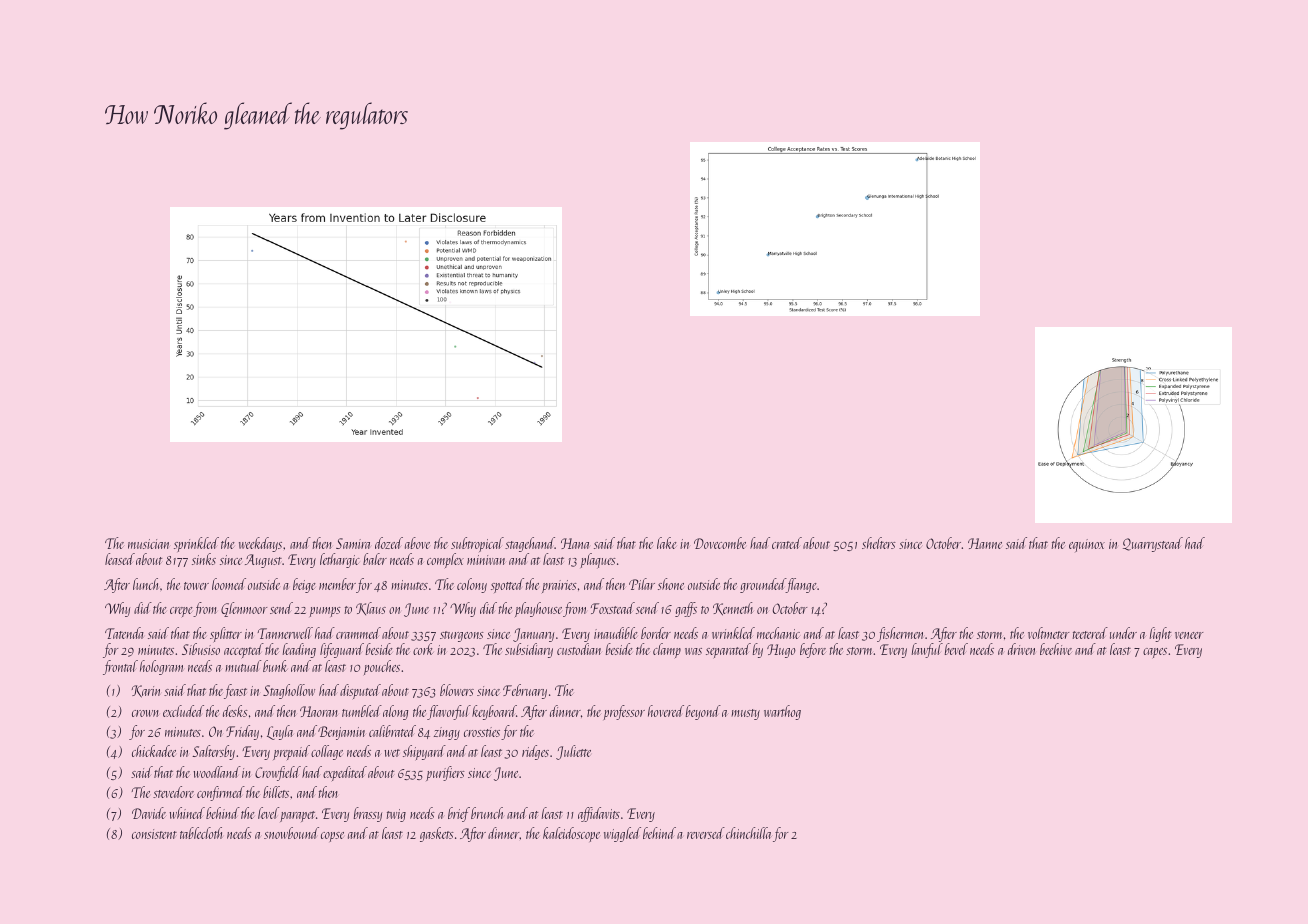 This screenshot has width=1308, height=924. What do you see at coordinates (985, 543) in the screenshot?
I see `Hanne` at bounding box center [985, 543].
